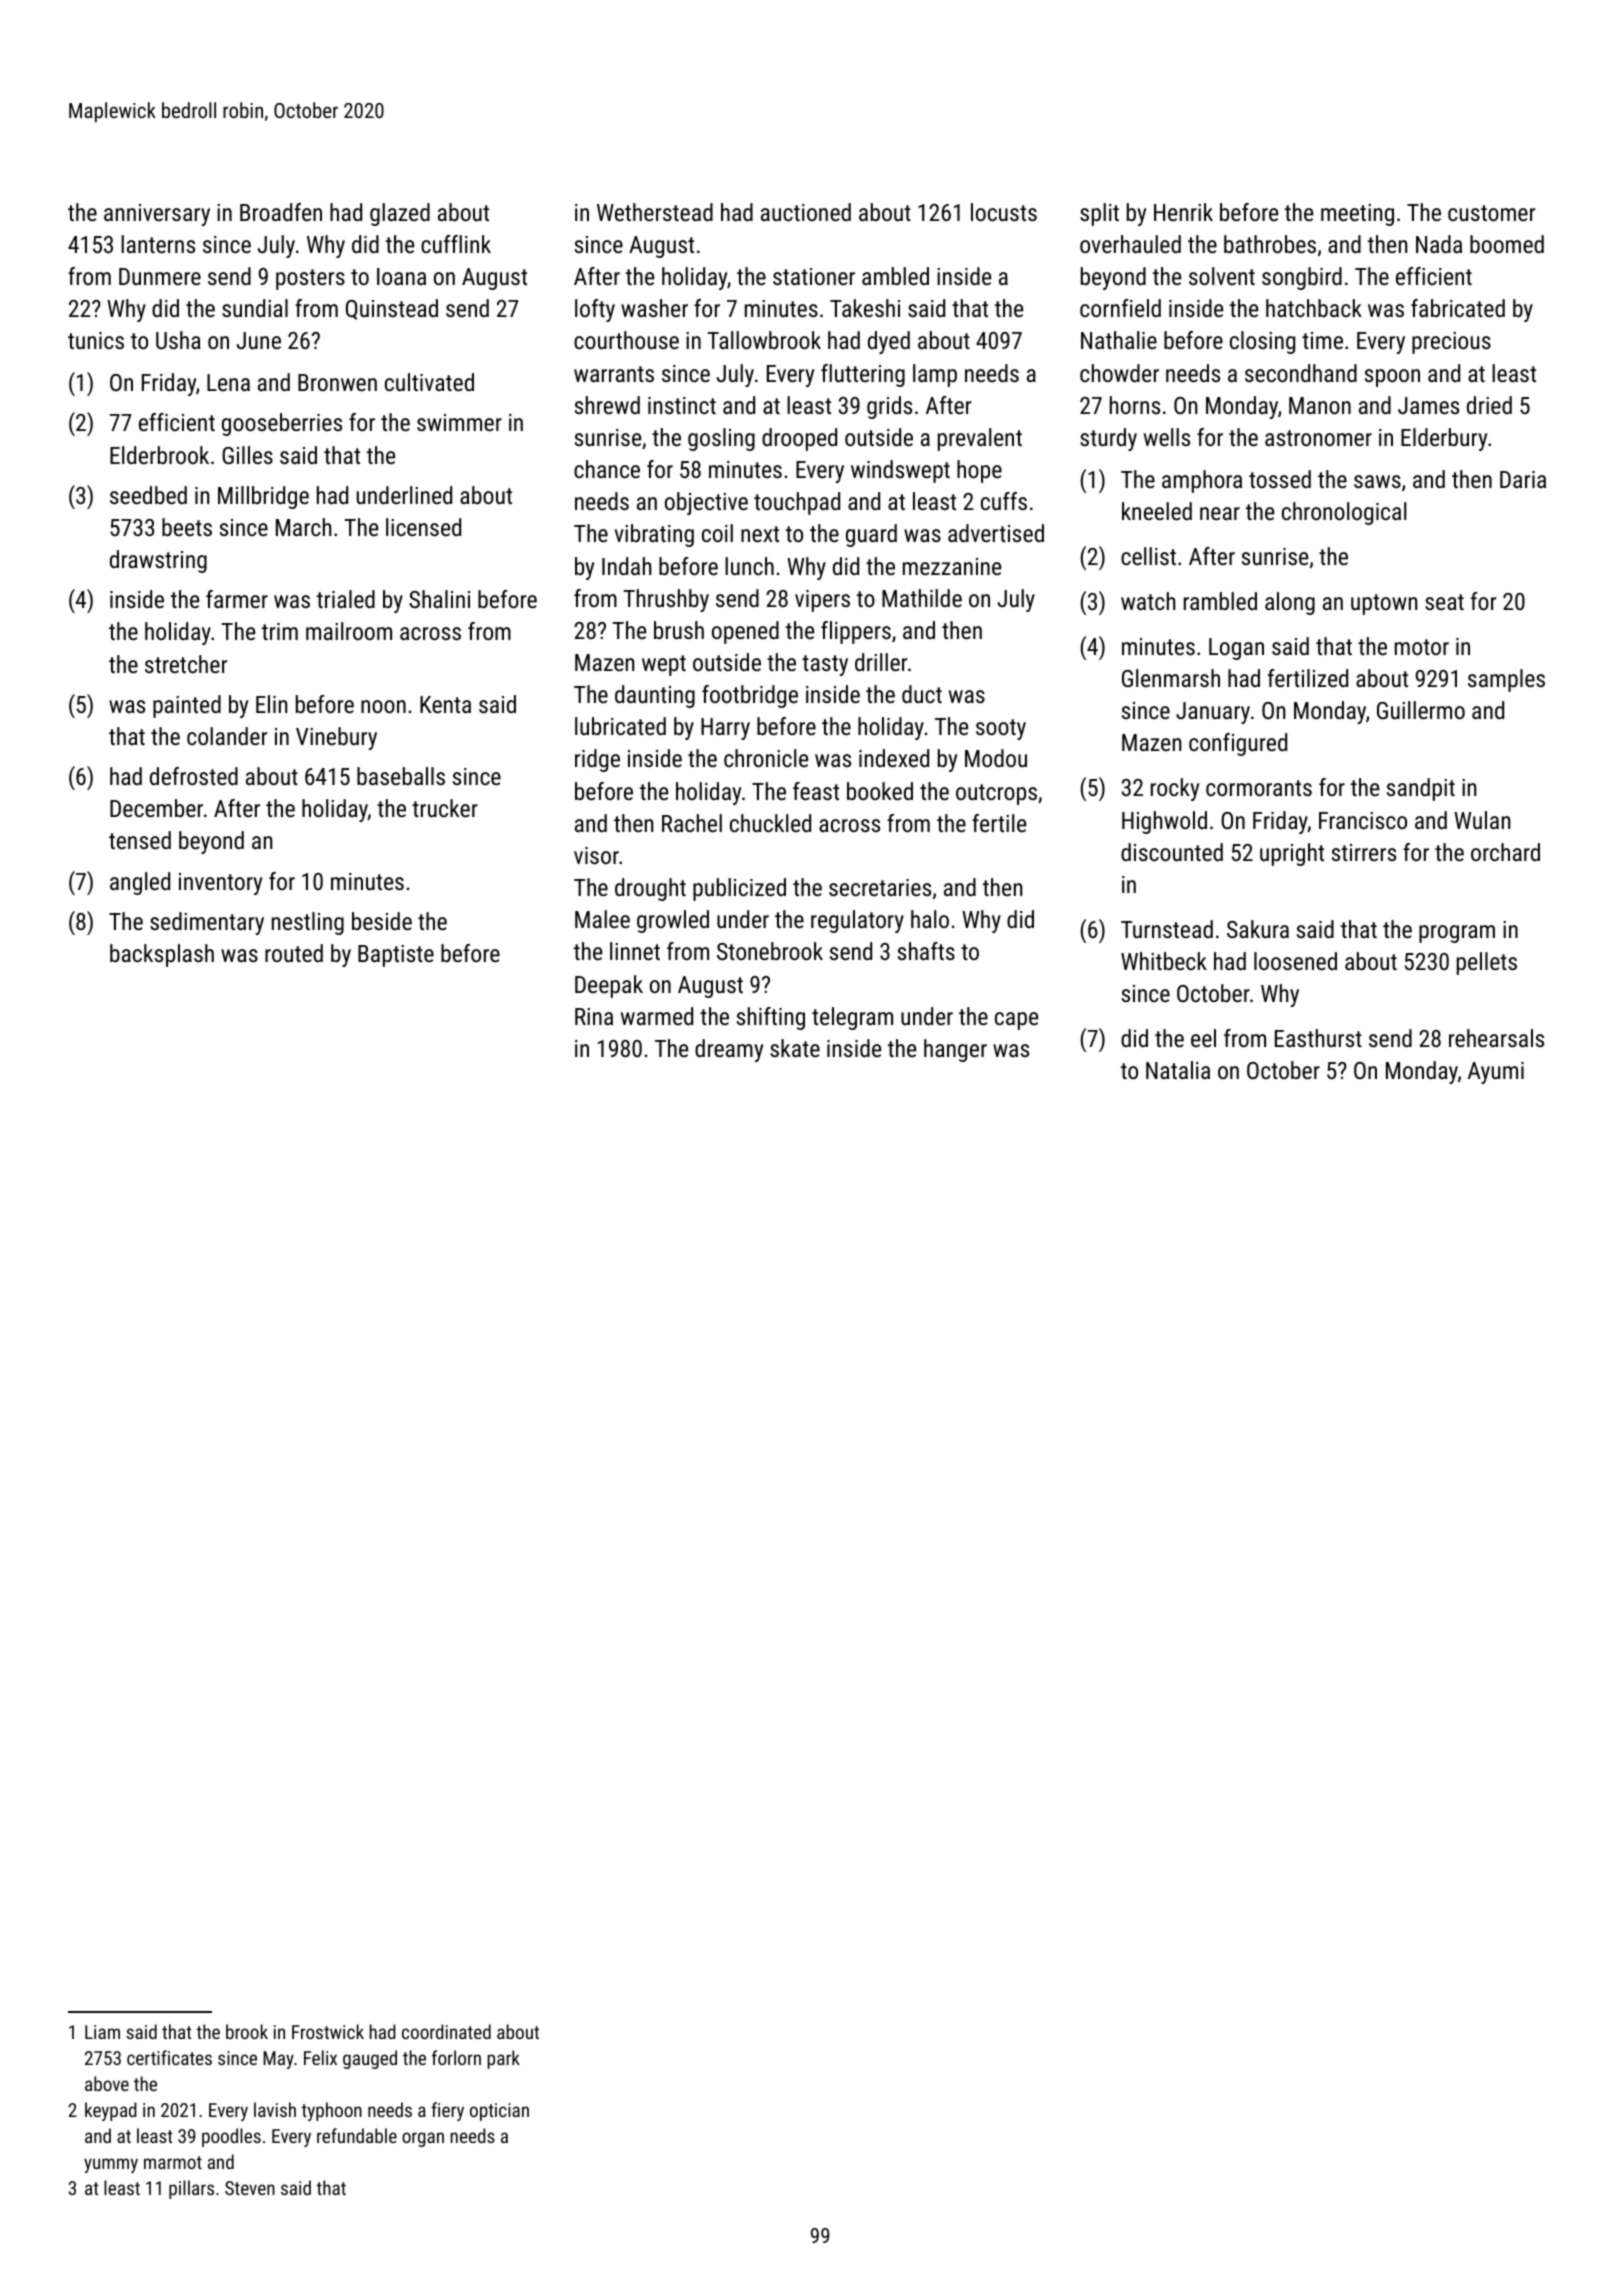 The width and height of the screenshot is (1620, 2292). I want to click on optician, so click(499, 2112).
